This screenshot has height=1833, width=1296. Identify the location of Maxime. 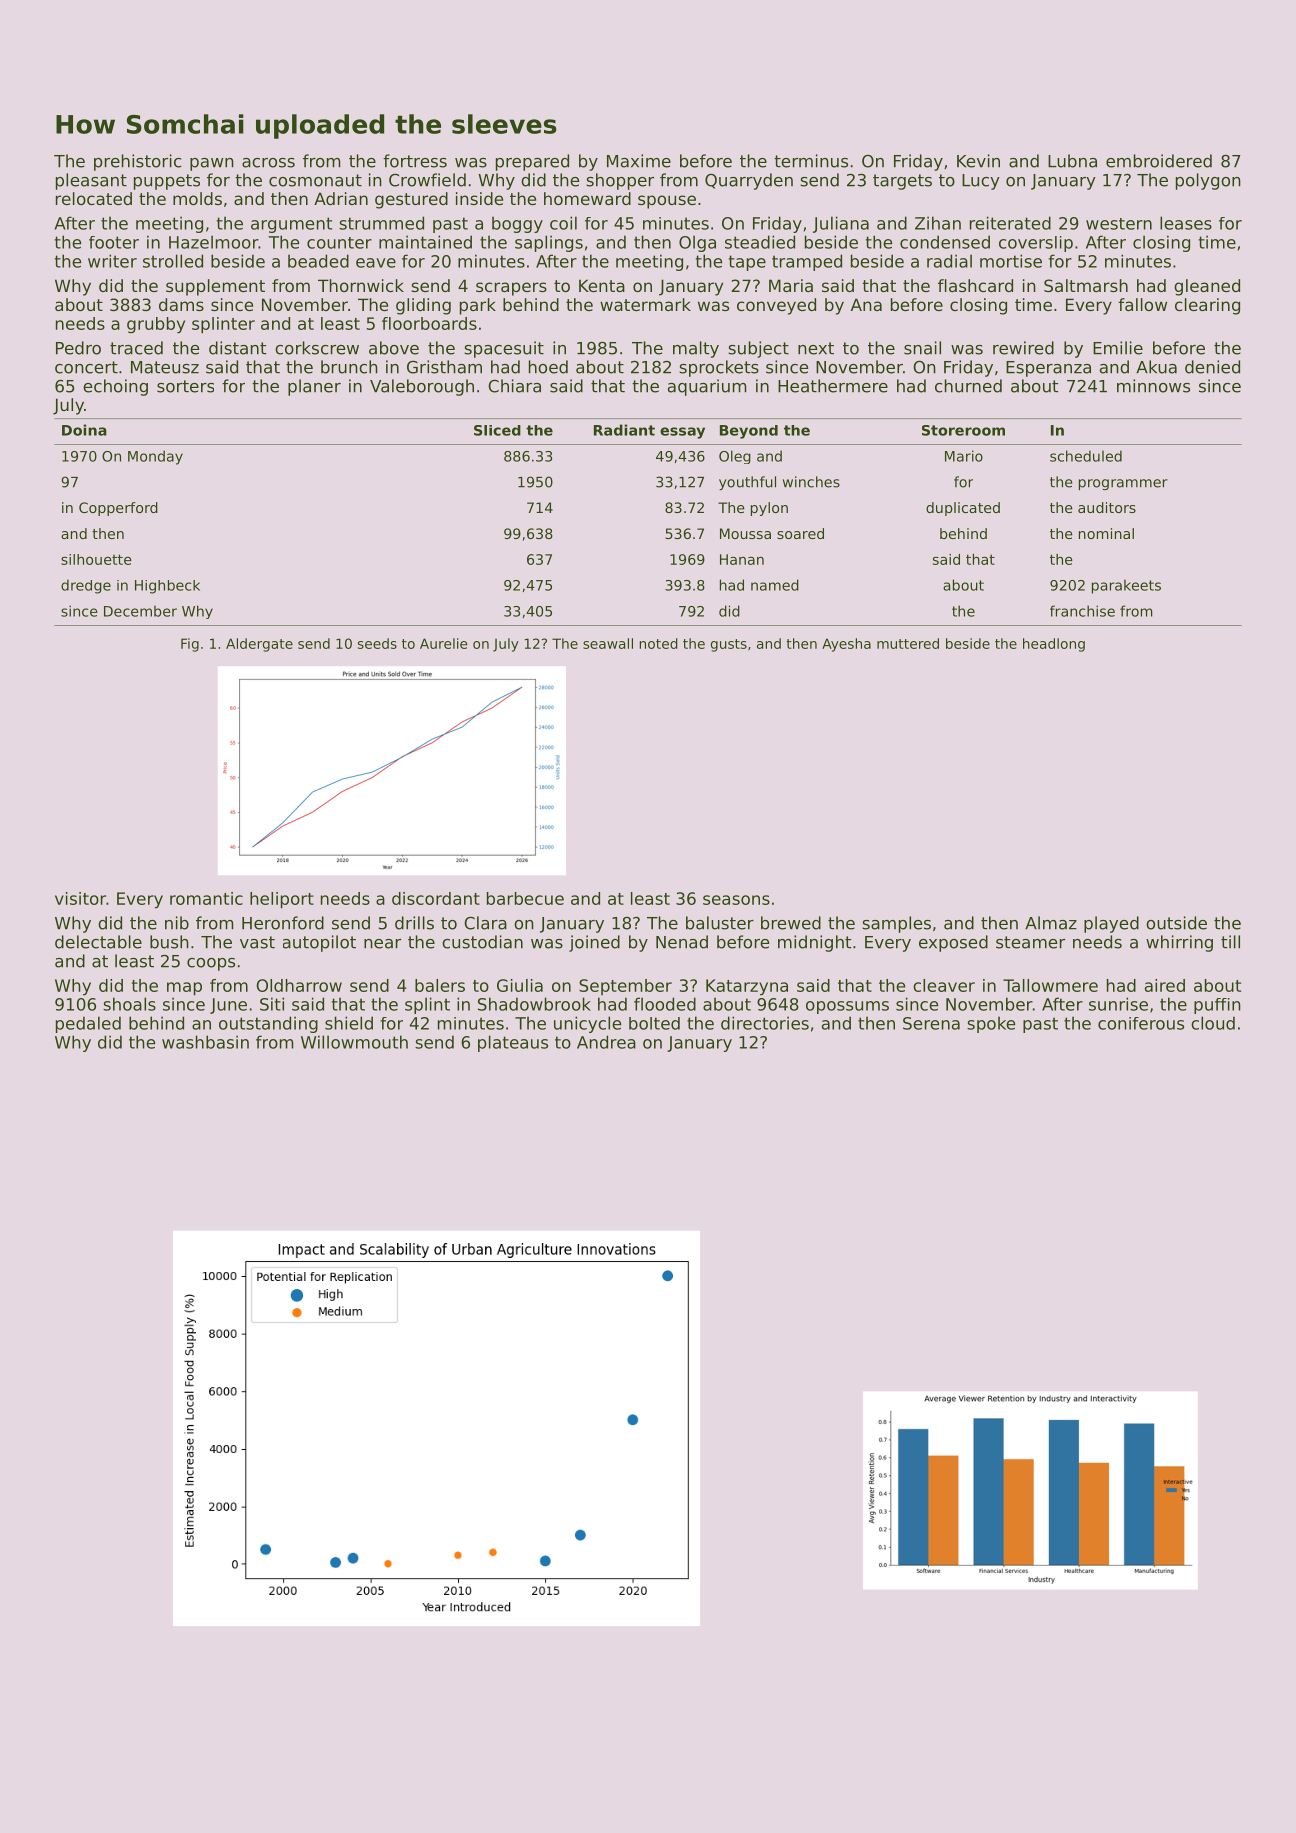
(639, 161).
